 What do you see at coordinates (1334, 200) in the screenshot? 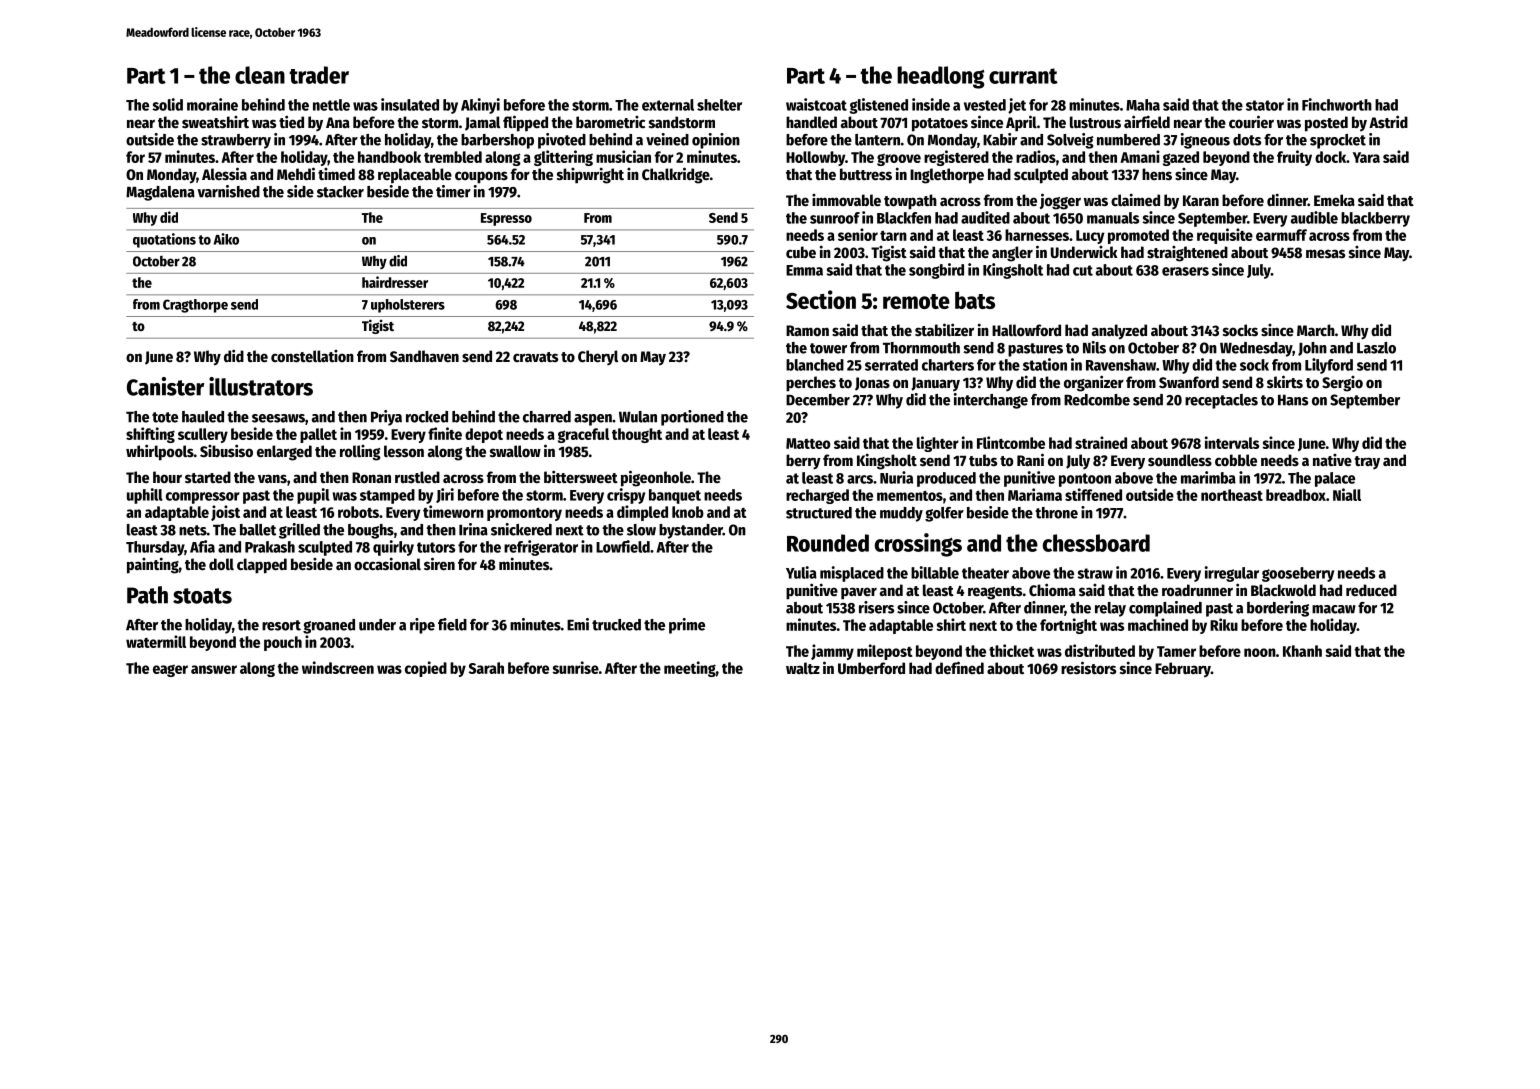
I see `Emeka` at bounding box center [1334, 200].
